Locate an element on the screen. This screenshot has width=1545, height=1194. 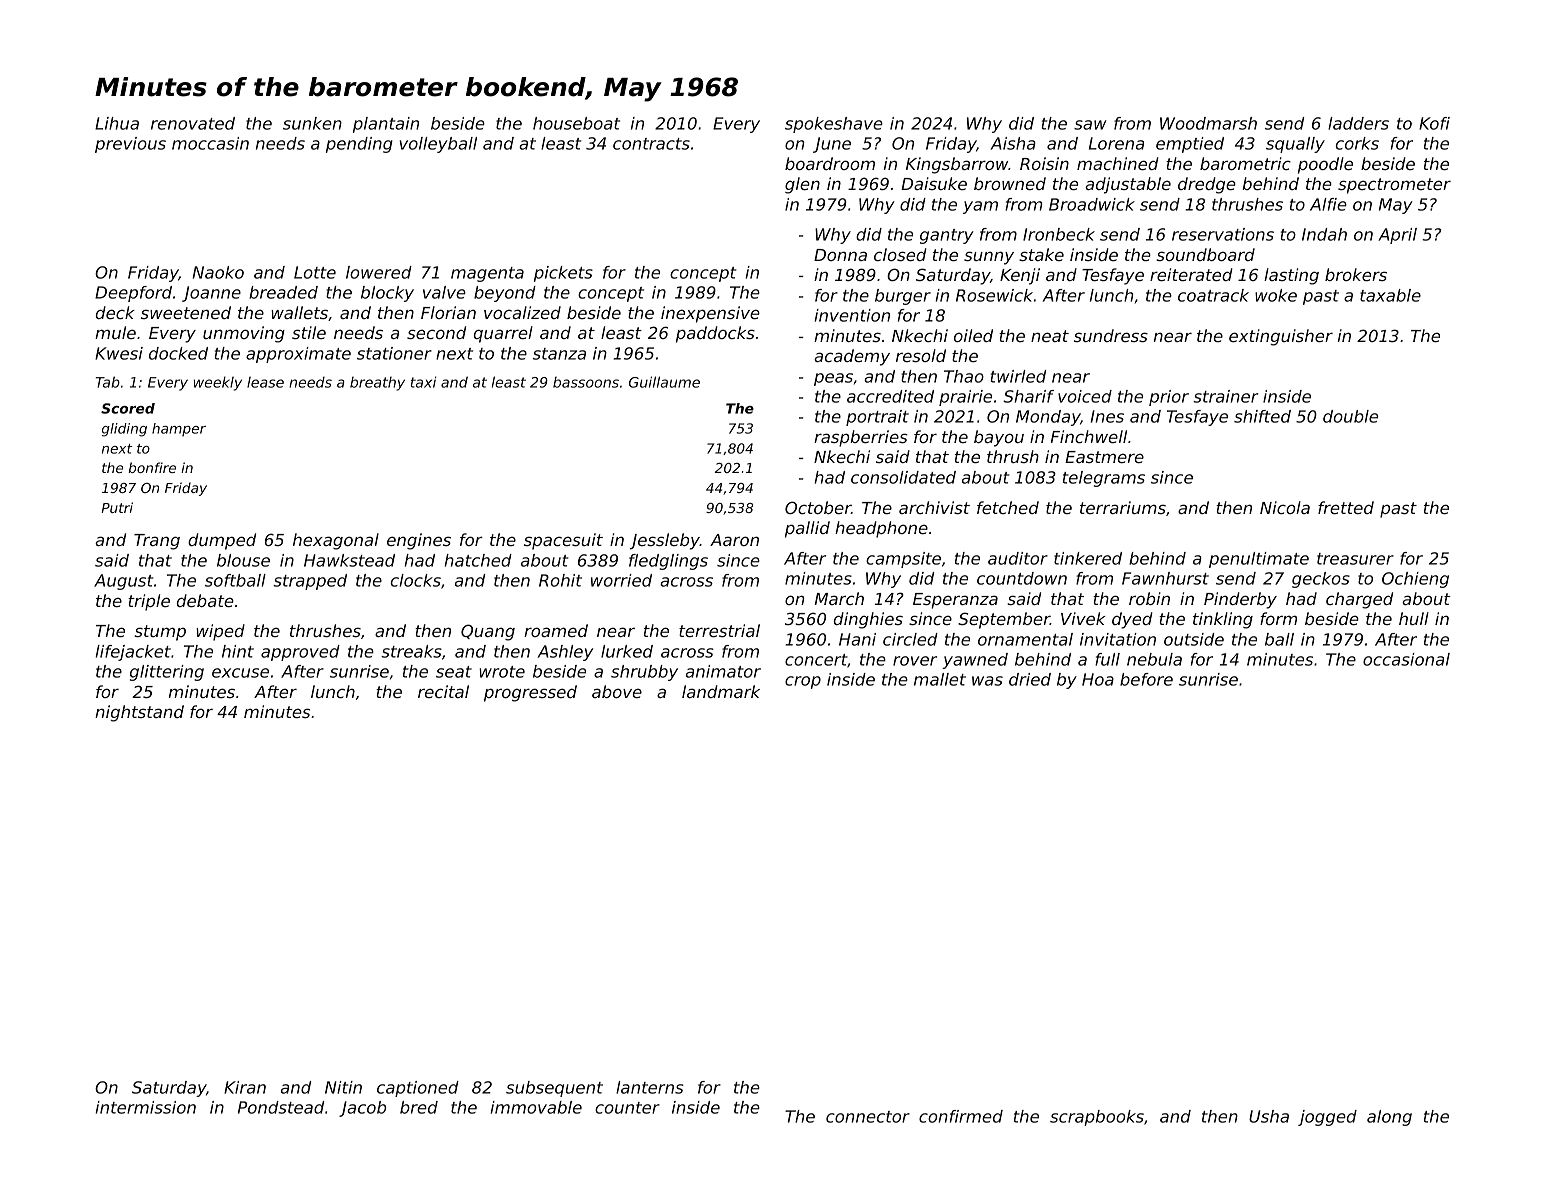
Aisha is located at coordinates (1013, 143).
